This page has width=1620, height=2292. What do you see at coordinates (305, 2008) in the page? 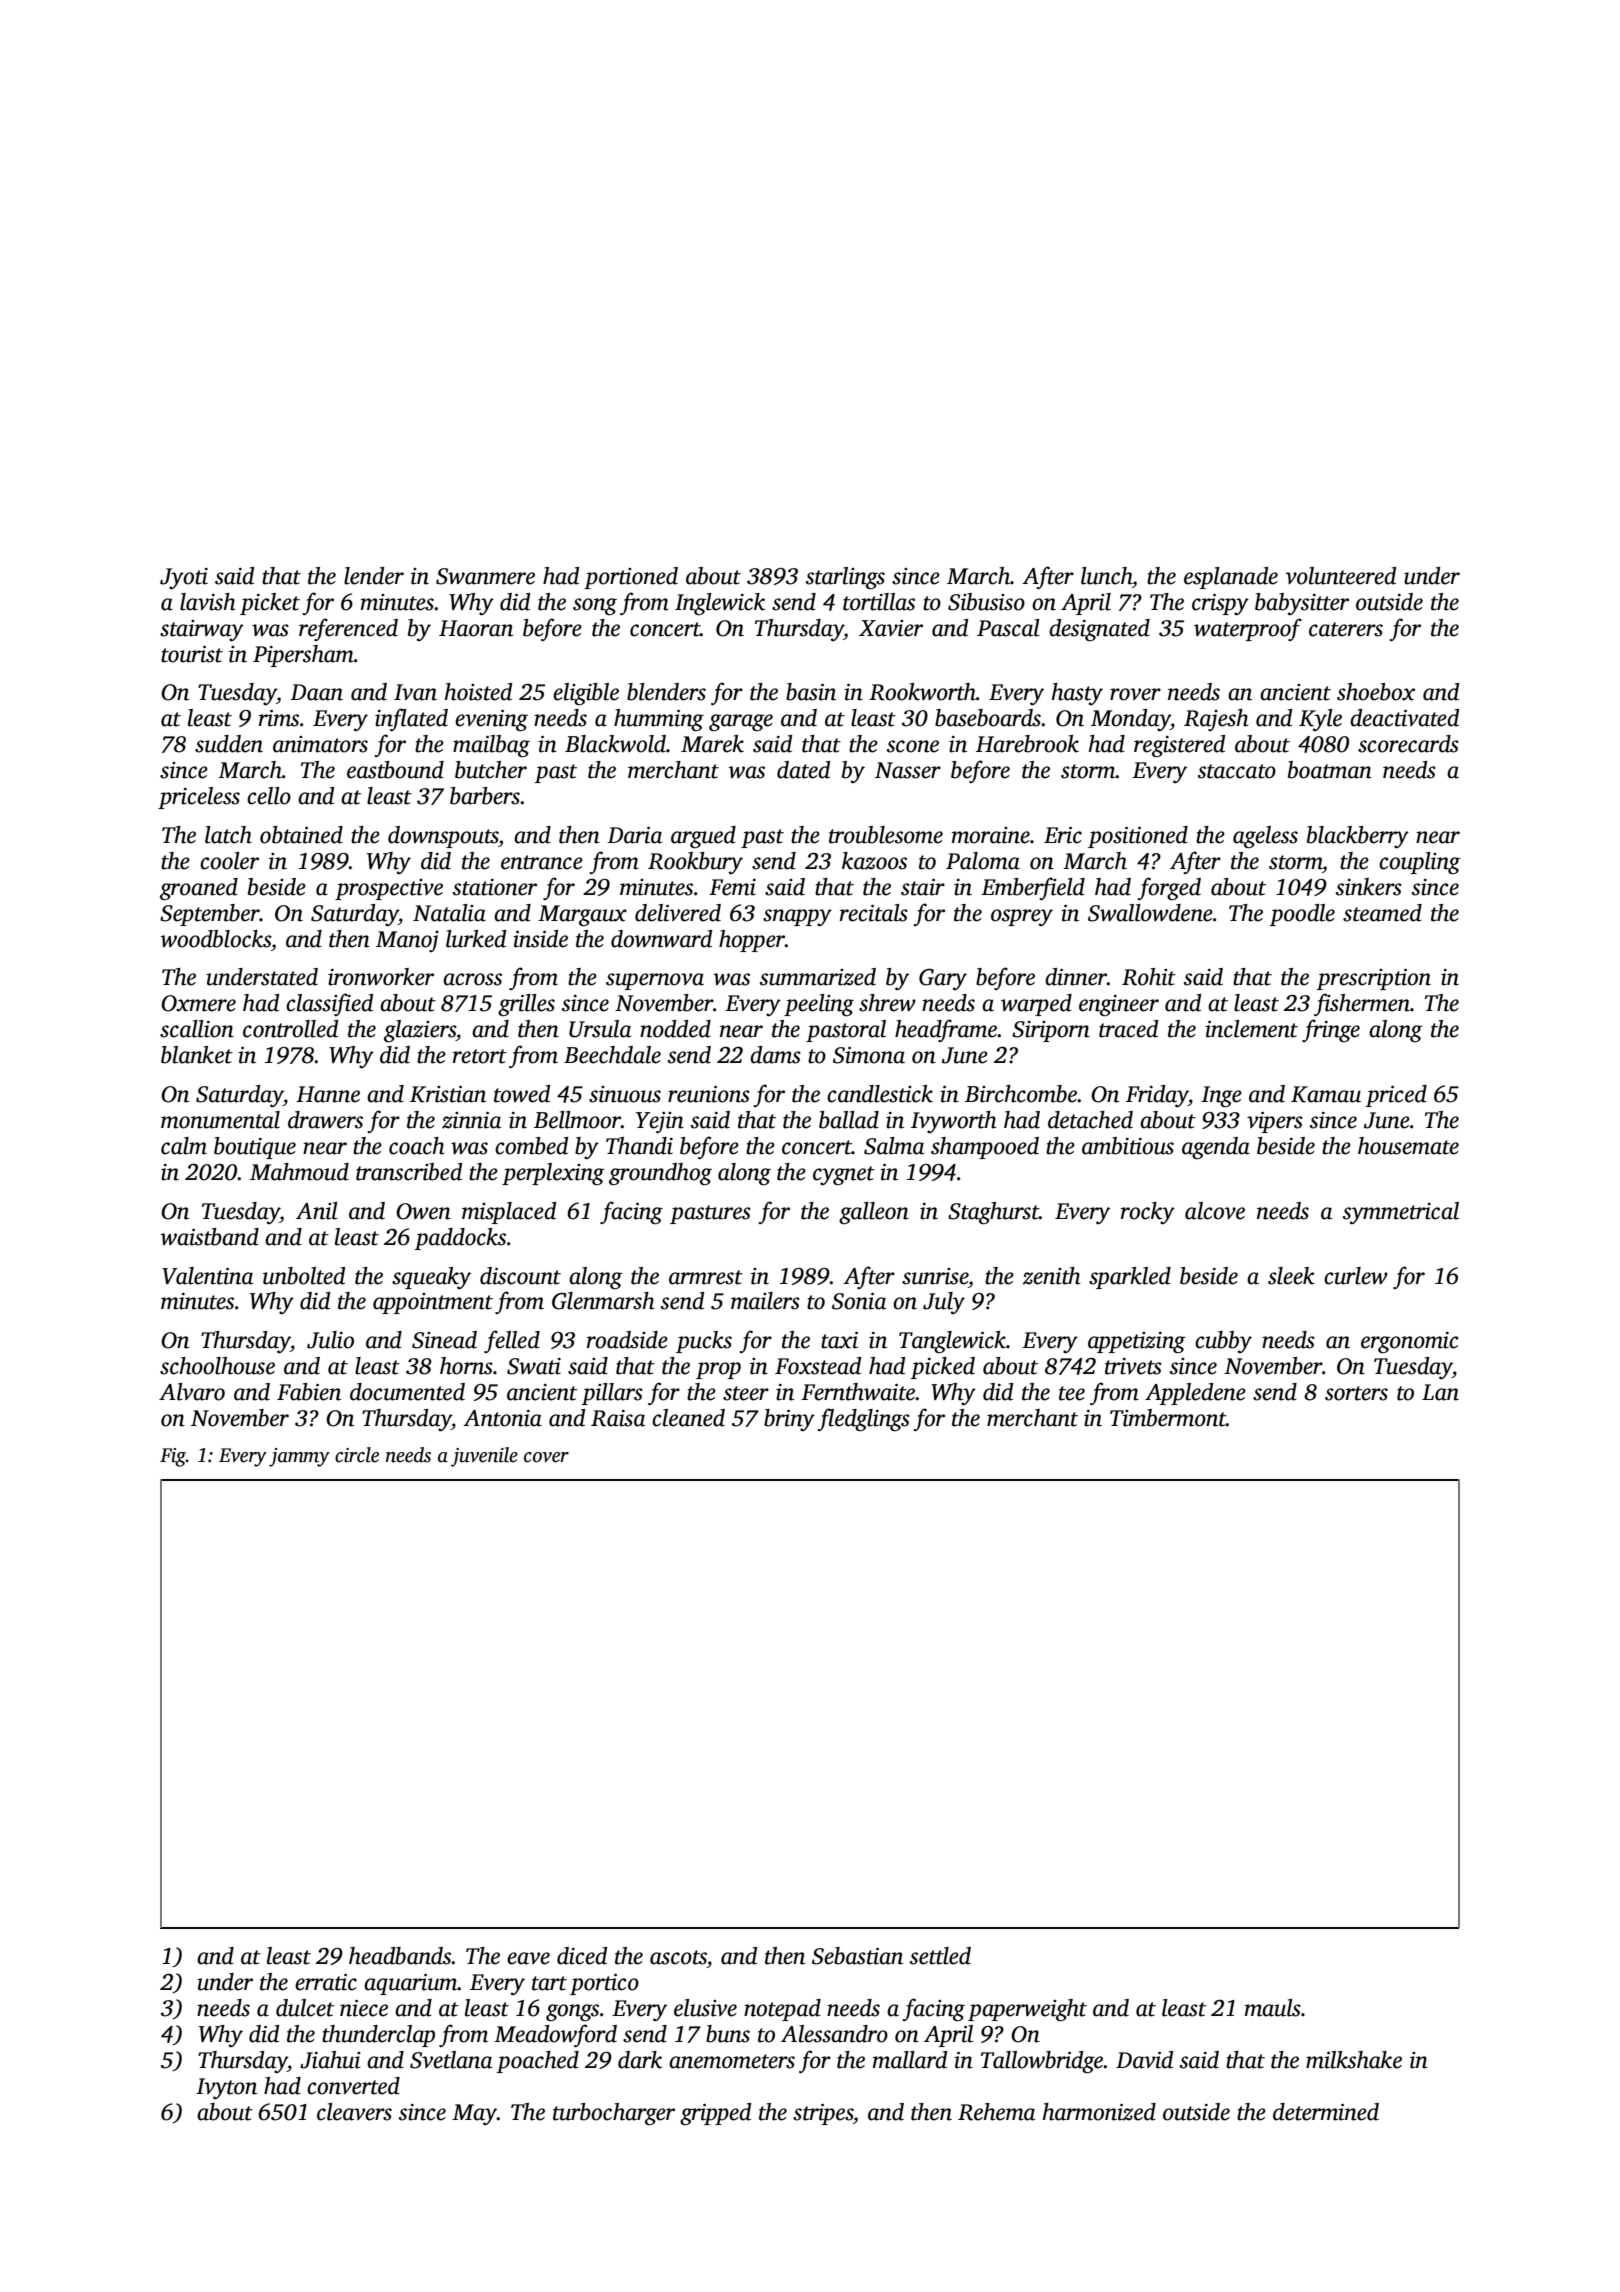
I see `dulcet` at bounding box center [305, 2008].
